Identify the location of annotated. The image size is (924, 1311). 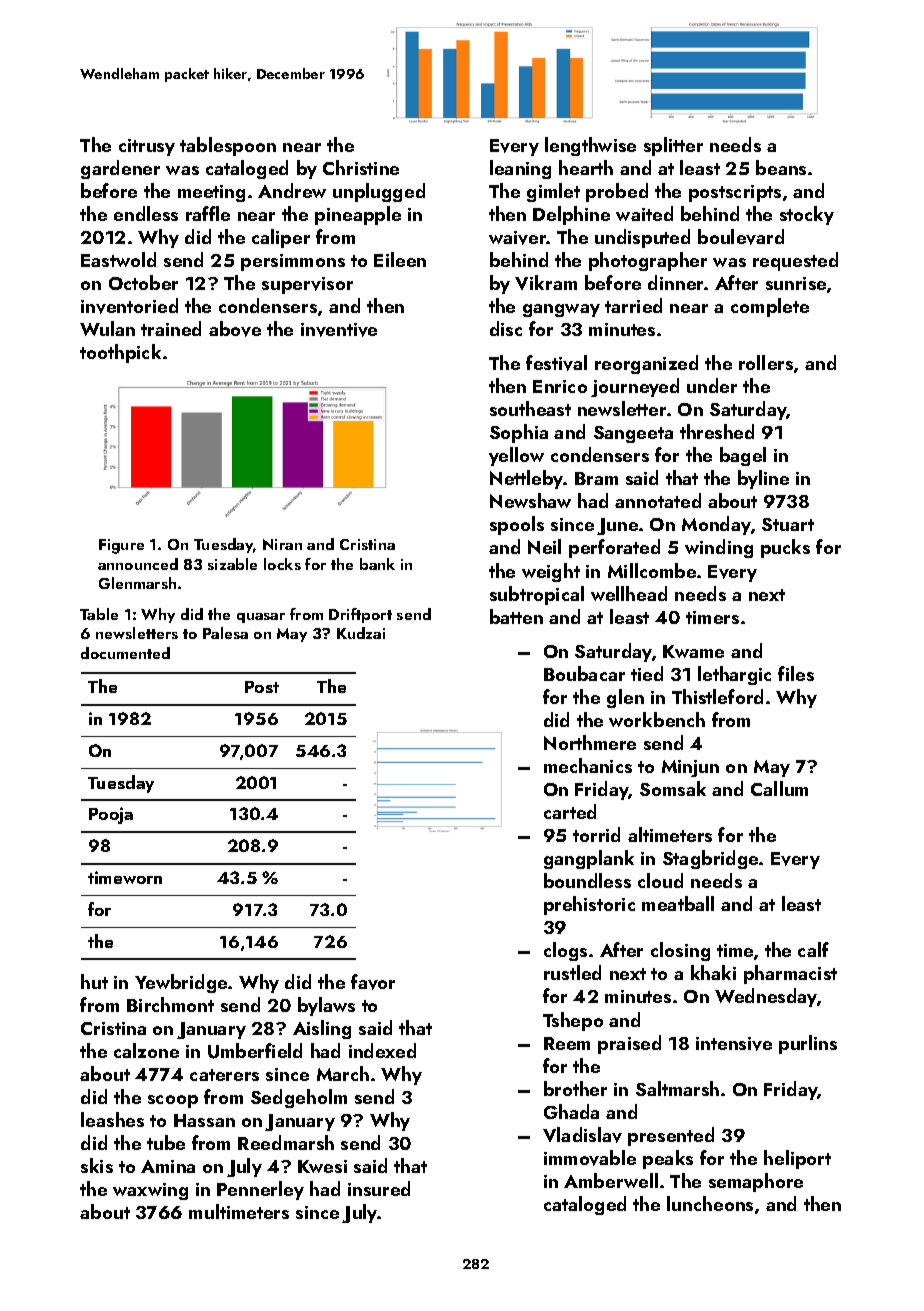
(658, 500).
